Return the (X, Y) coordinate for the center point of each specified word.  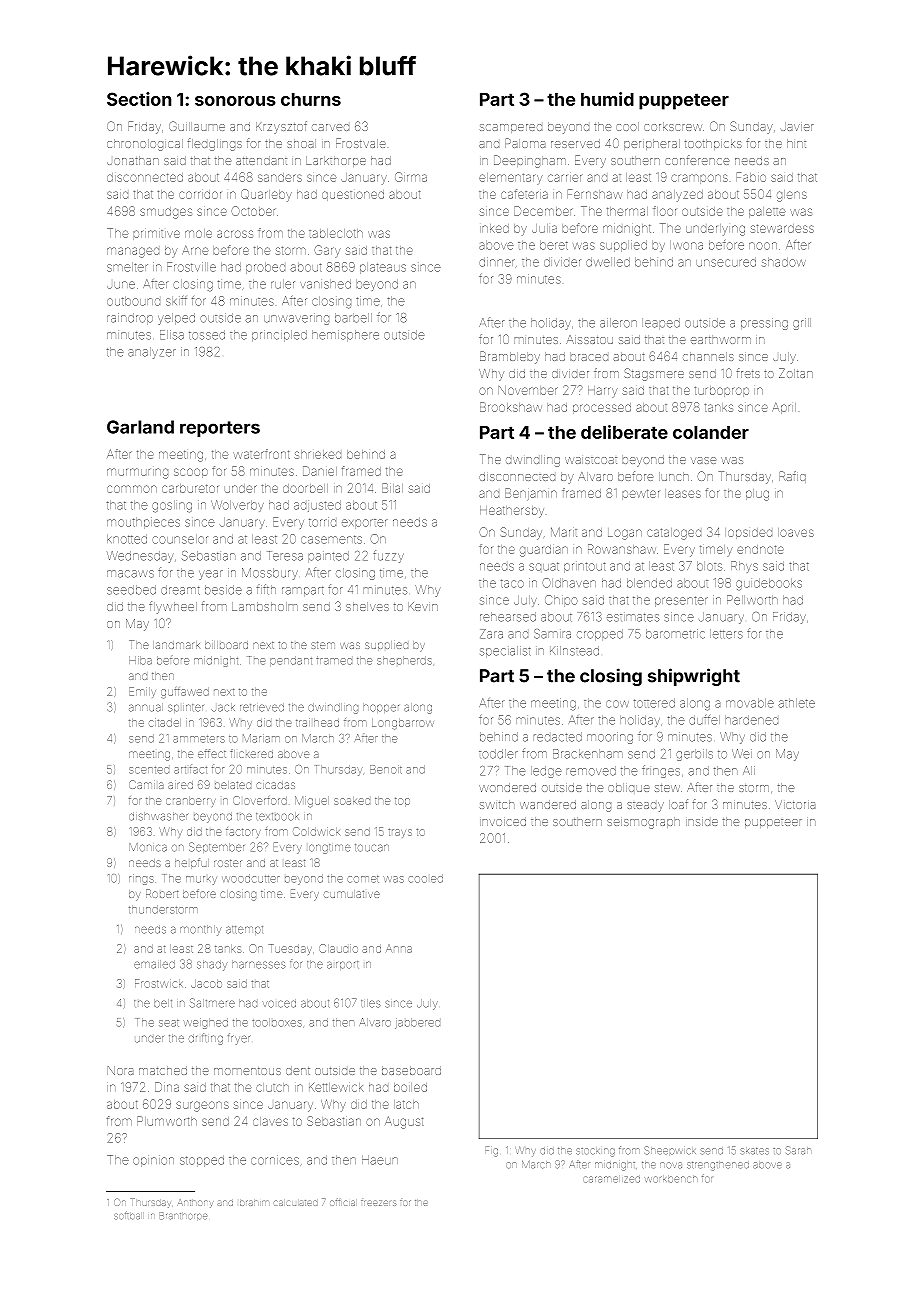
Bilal (392, 488)
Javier (797, 126)
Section (139, 99)
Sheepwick (670, 1150)
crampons (699, 179)
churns (311, 99)
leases (683, 493)
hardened (751, 720)
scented (149, 770)
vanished (325, 284)
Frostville (191, 267)
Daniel (320, 471)
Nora (120, 1070)
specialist (505, 652)
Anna (399, 949)
